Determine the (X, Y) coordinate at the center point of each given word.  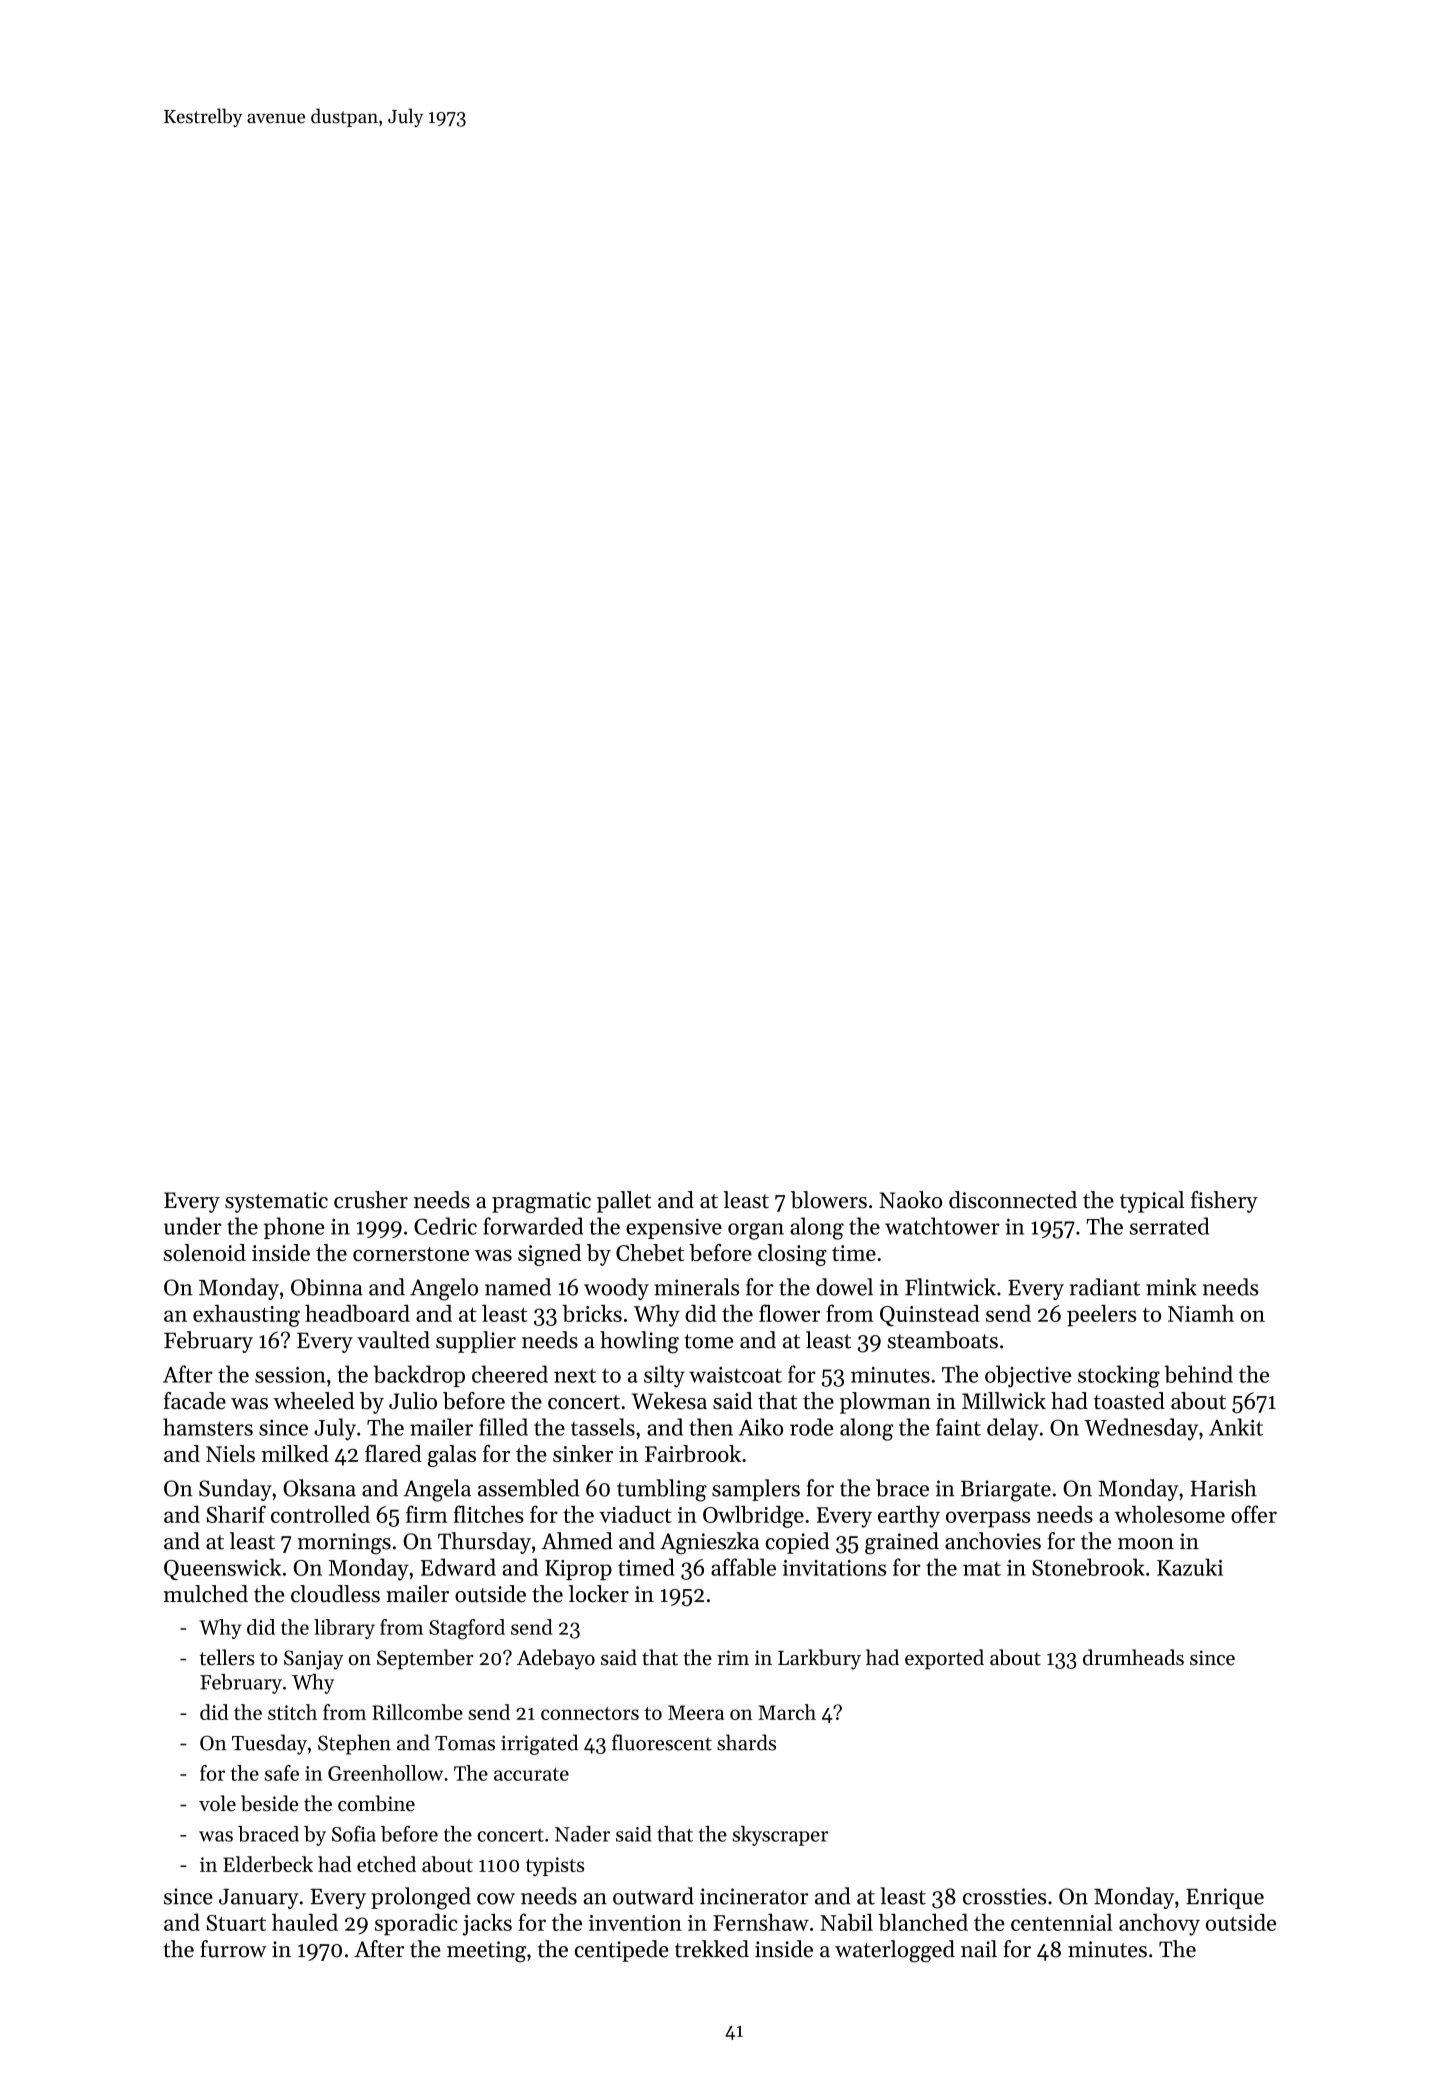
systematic (276, 1202)
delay (1013, 1429)
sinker (583, 1453)
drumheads (1133, 1657)
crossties (1004, 1896)
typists (555, 1866)
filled (503, 1427)
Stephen (354, 1744)
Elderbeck (268, 1864)
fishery (1224, 1202)
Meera (696, 1712)
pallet (624, 1202)
